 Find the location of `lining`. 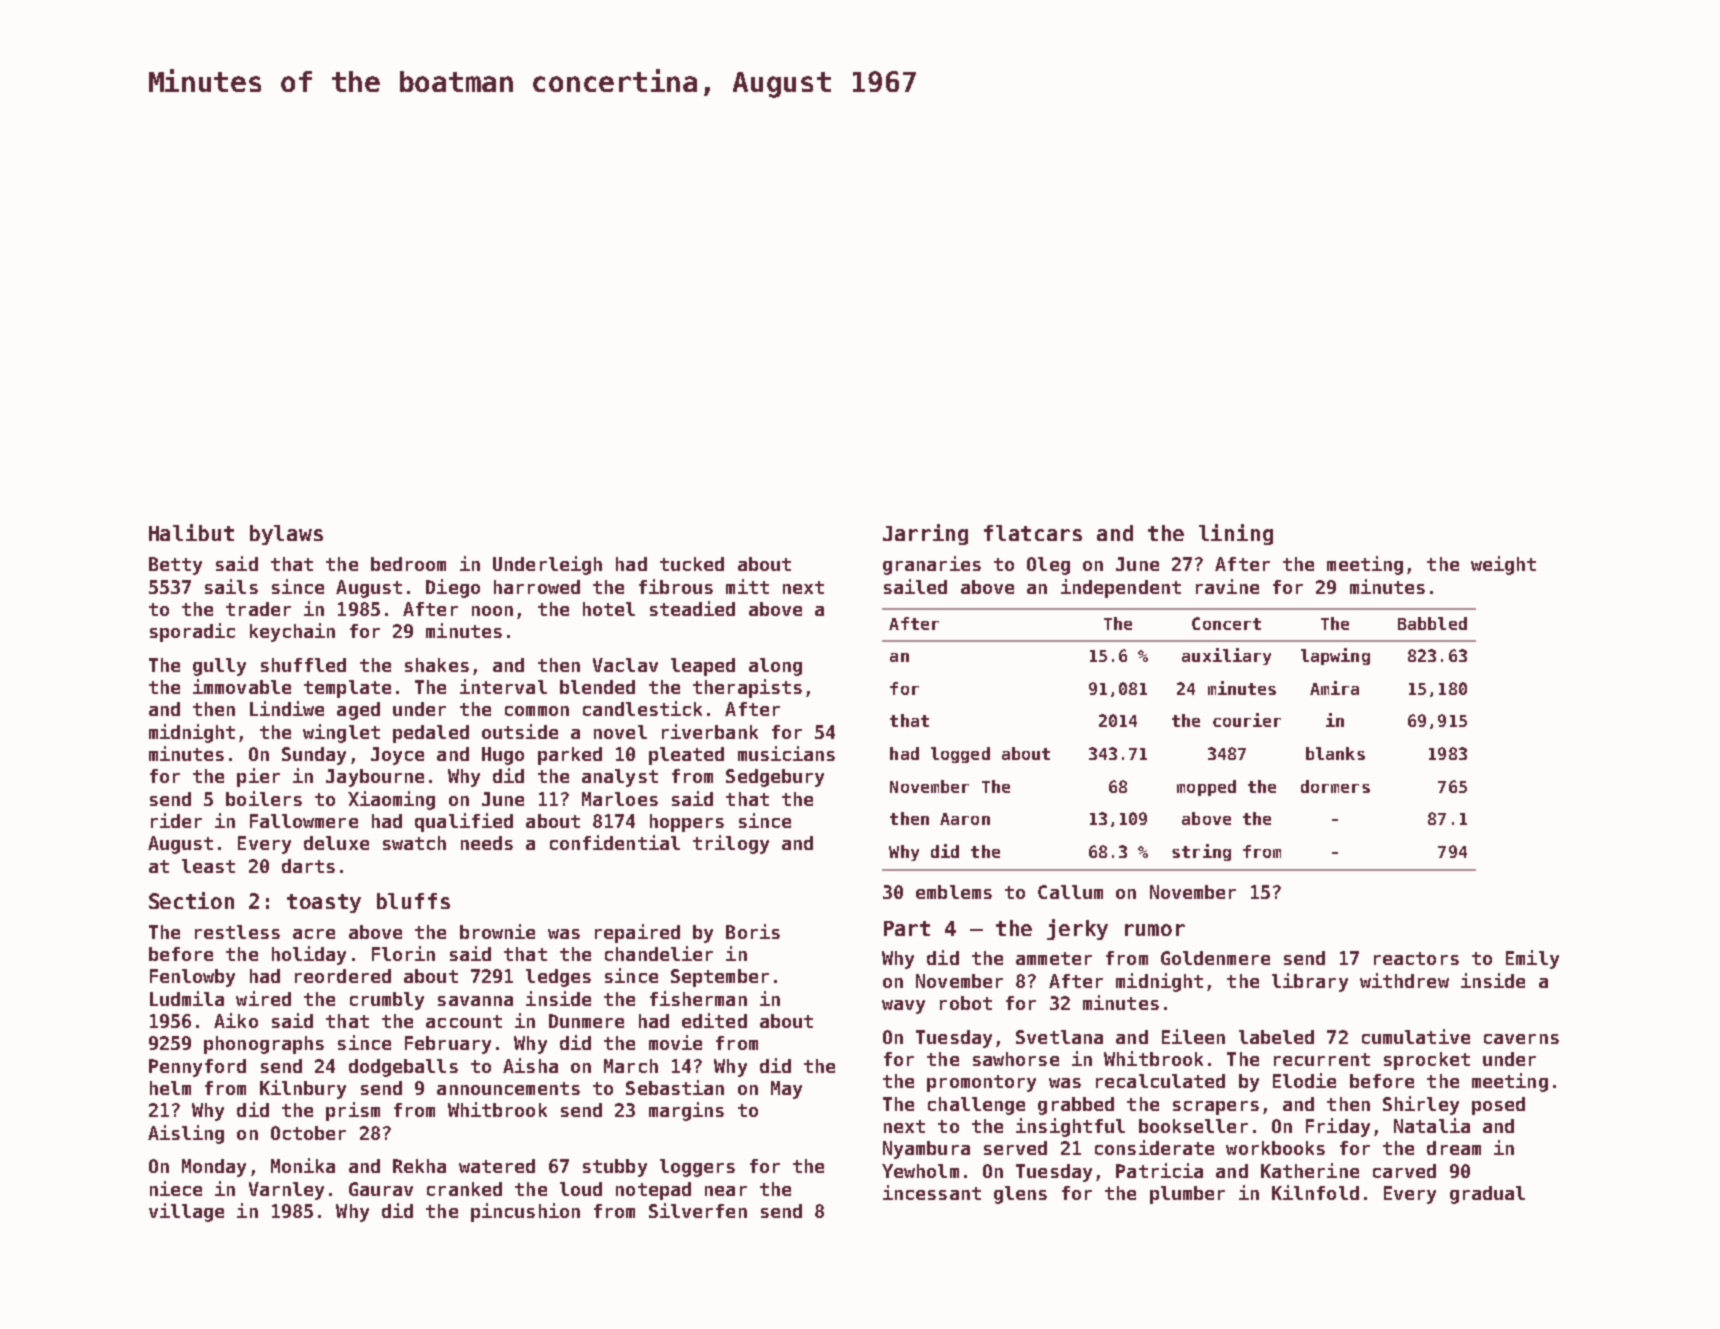

lining is located at coordinates (1236, 534).
